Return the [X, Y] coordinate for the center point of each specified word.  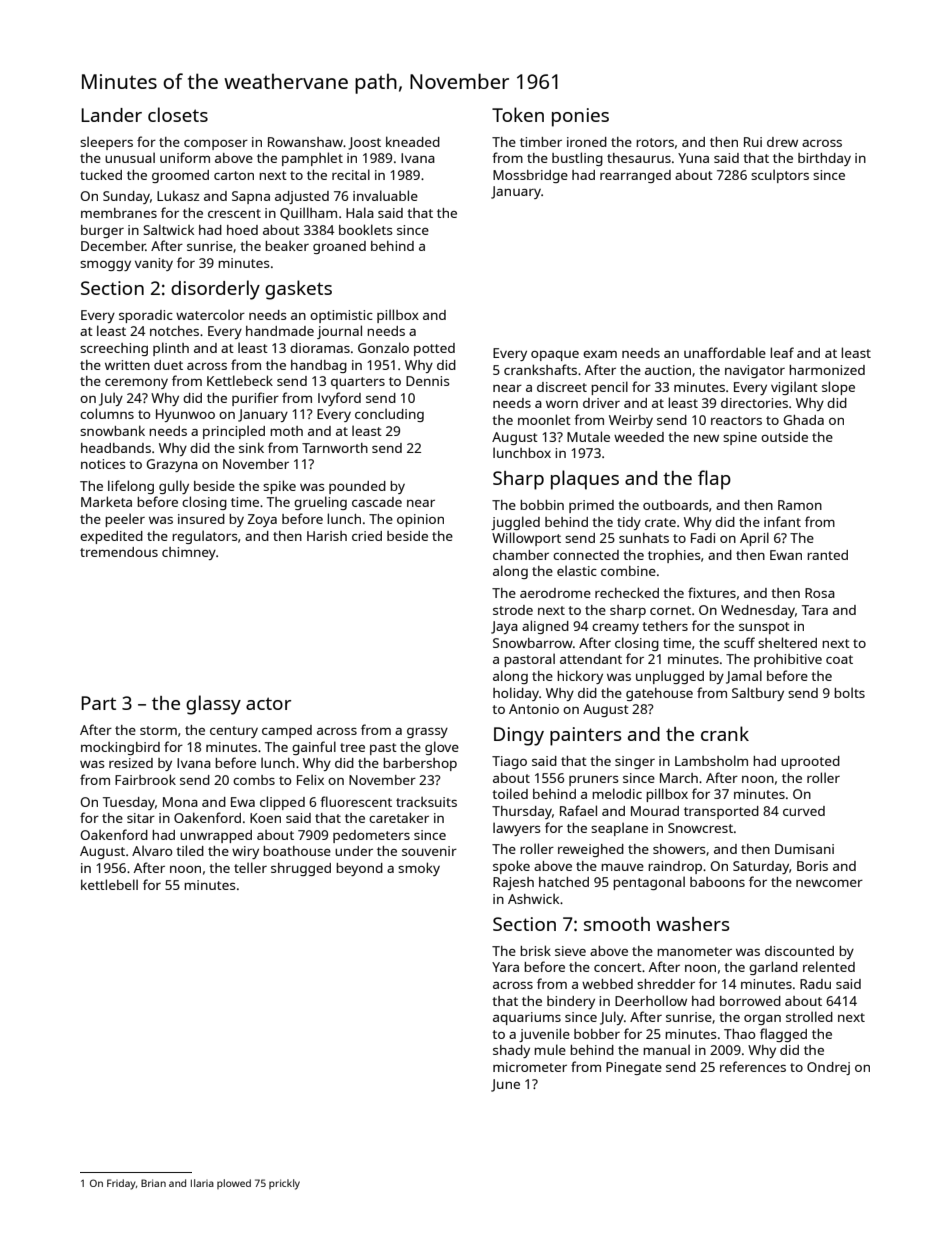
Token [518, 114]
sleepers [106, 143]
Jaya [504, 627]
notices [103, 464]
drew [782, 142]
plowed [234, 1184]
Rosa [820, 593]
